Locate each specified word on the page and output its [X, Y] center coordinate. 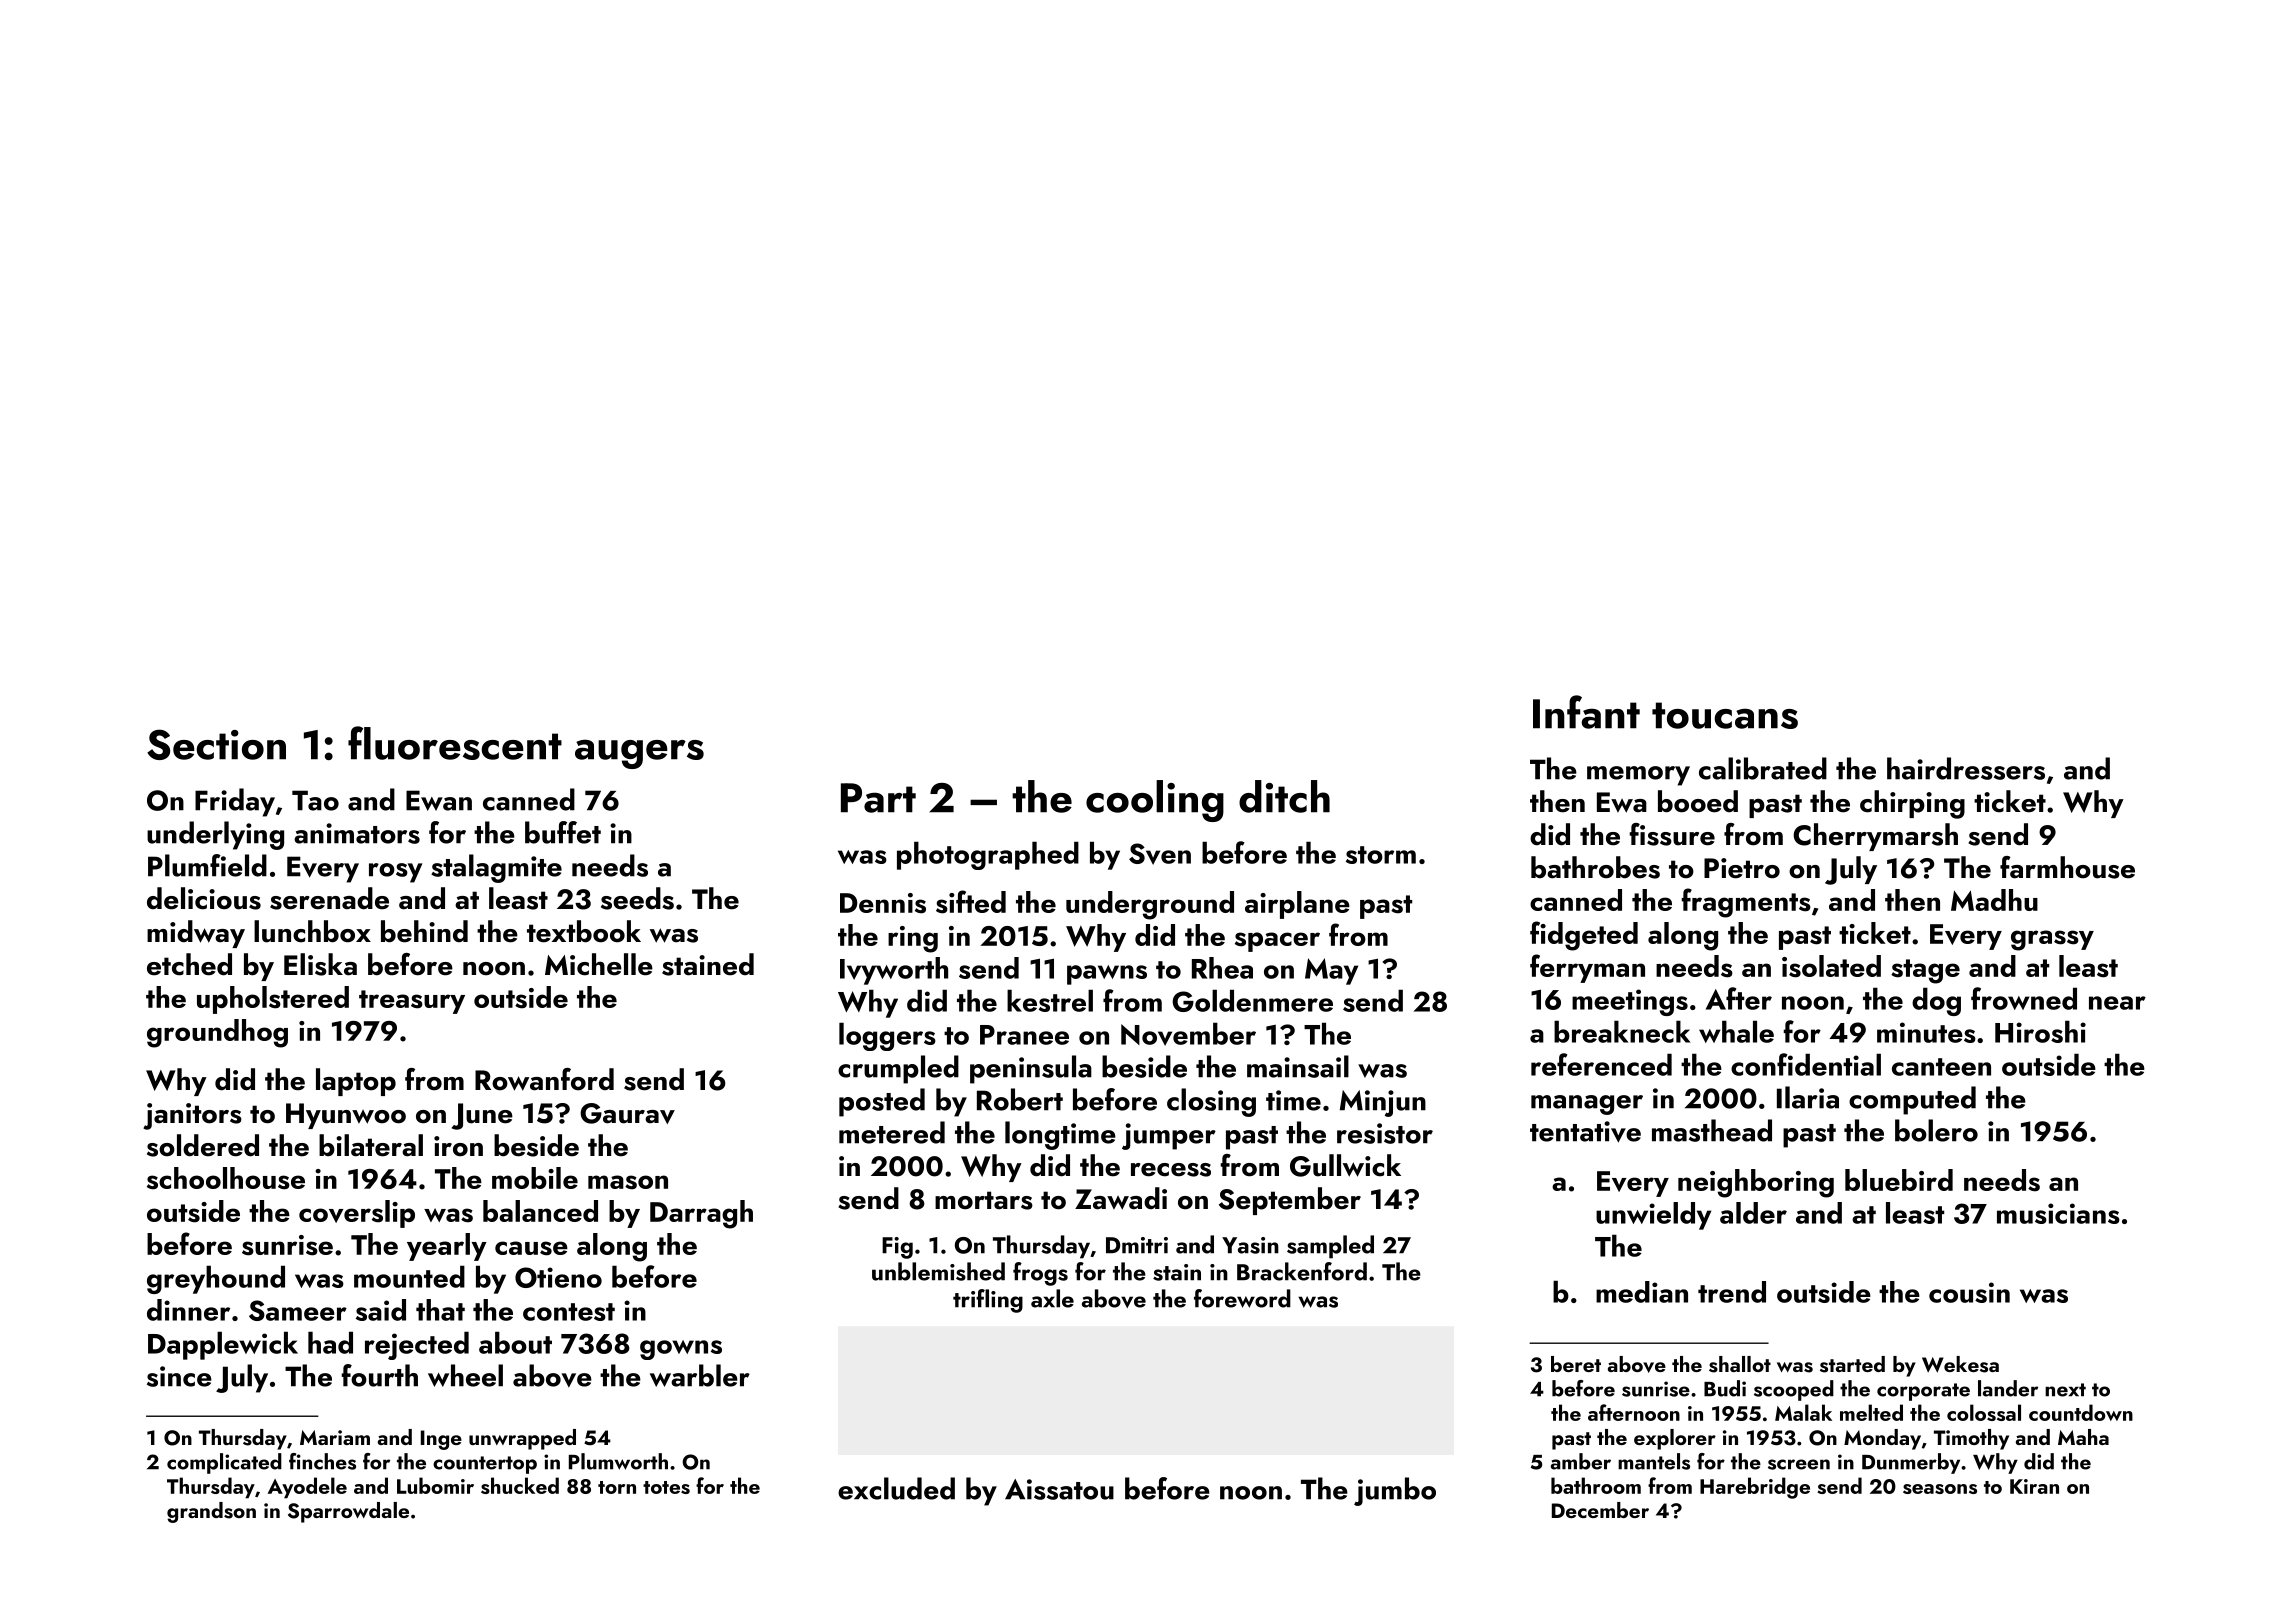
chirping [1912, 804]
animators [357, 833]
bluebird [1899, 1180]
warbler [700, 1375]
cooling [1155, 801]
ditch [1284, 796]
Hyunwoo [346, 1116]
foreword [1242, 1298]
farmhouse [2067, 867]
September [1290, 1201]
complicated [224, 1463]
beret [1576, 1364]
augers [639, 754]
